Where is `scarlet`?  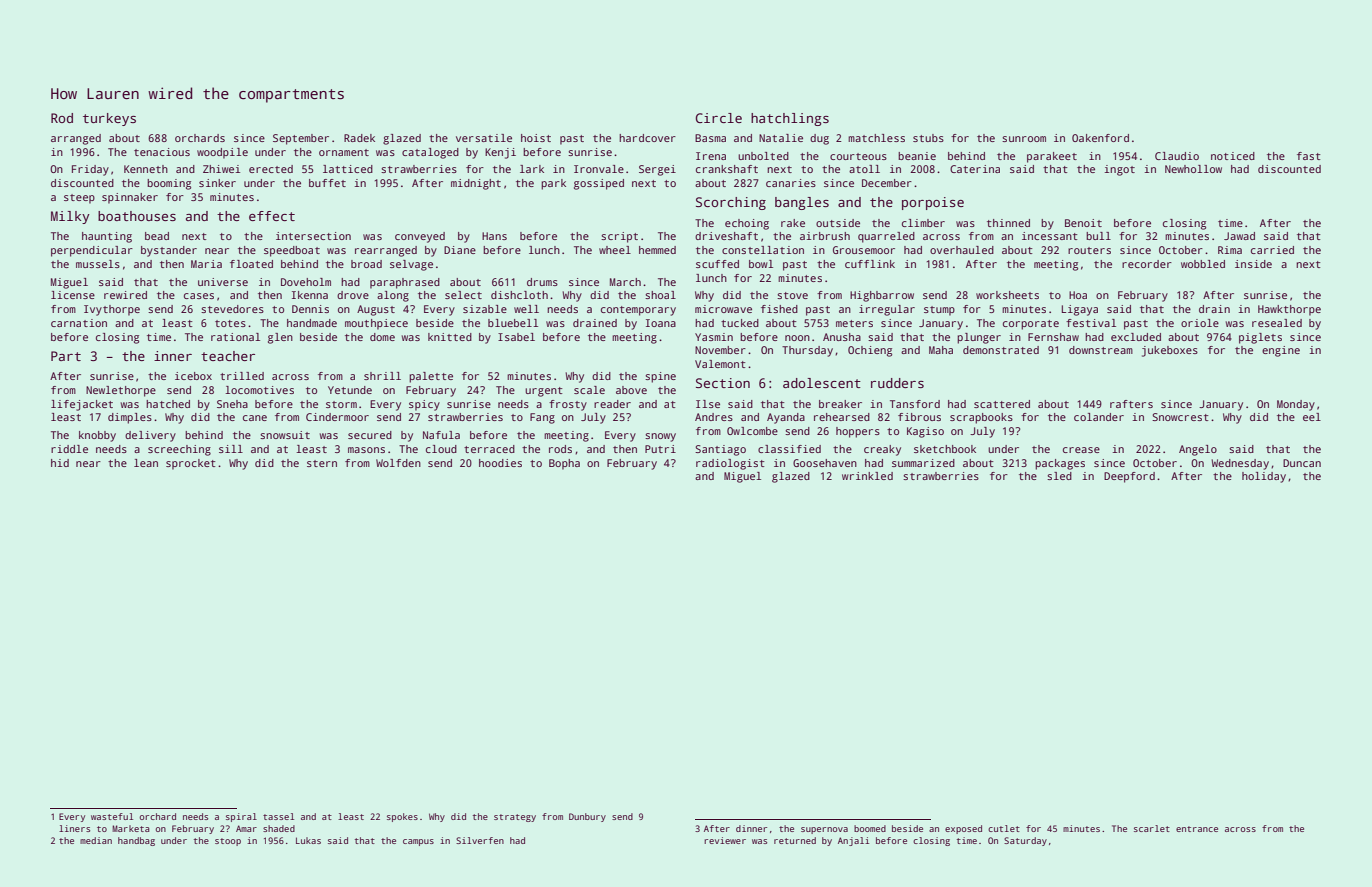
scarlet is located at coordinates (1152, 828).
